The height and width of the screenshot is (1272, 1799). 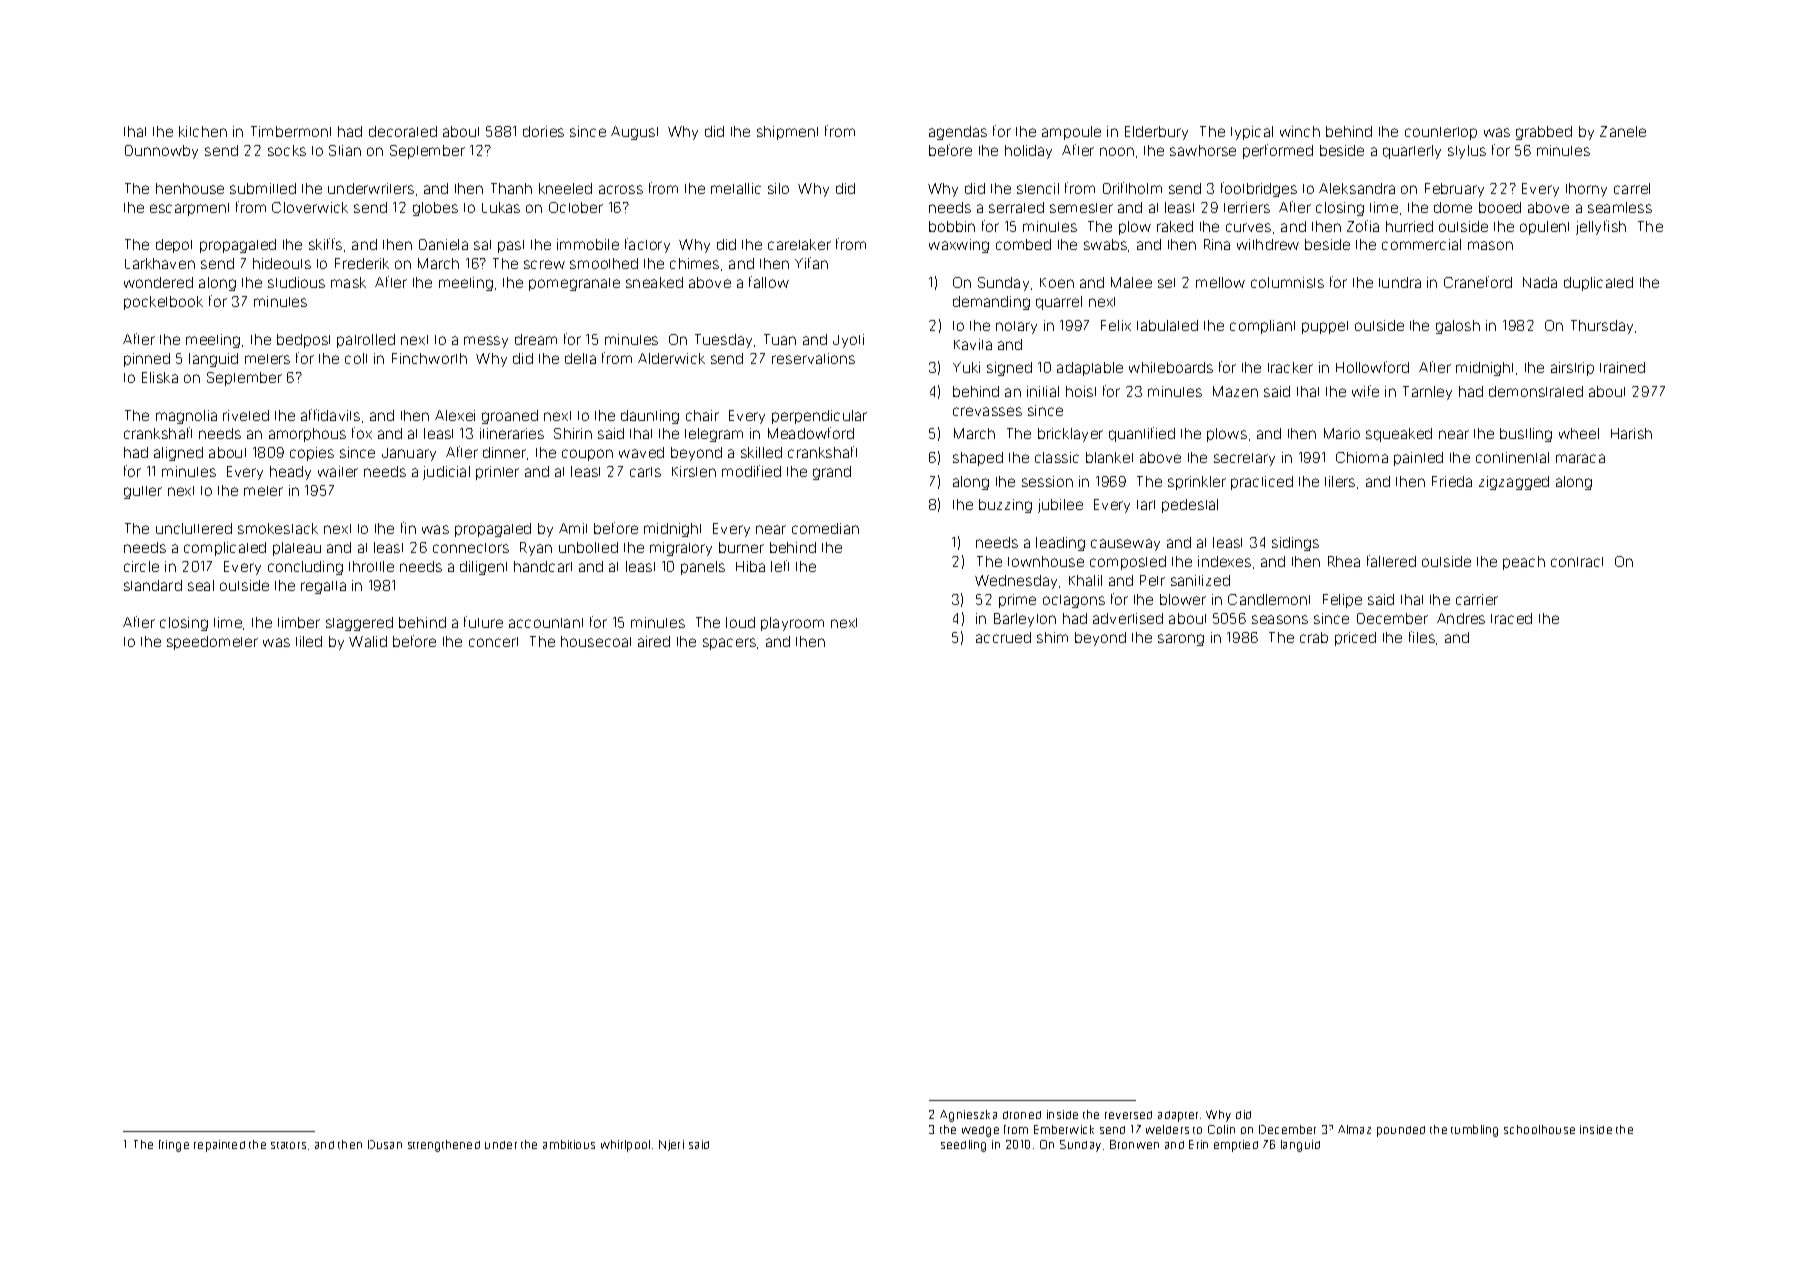 What do you see at coordinates (362, 433) in the screenshot?
I see `fox` at bounding box center [362, 433].
